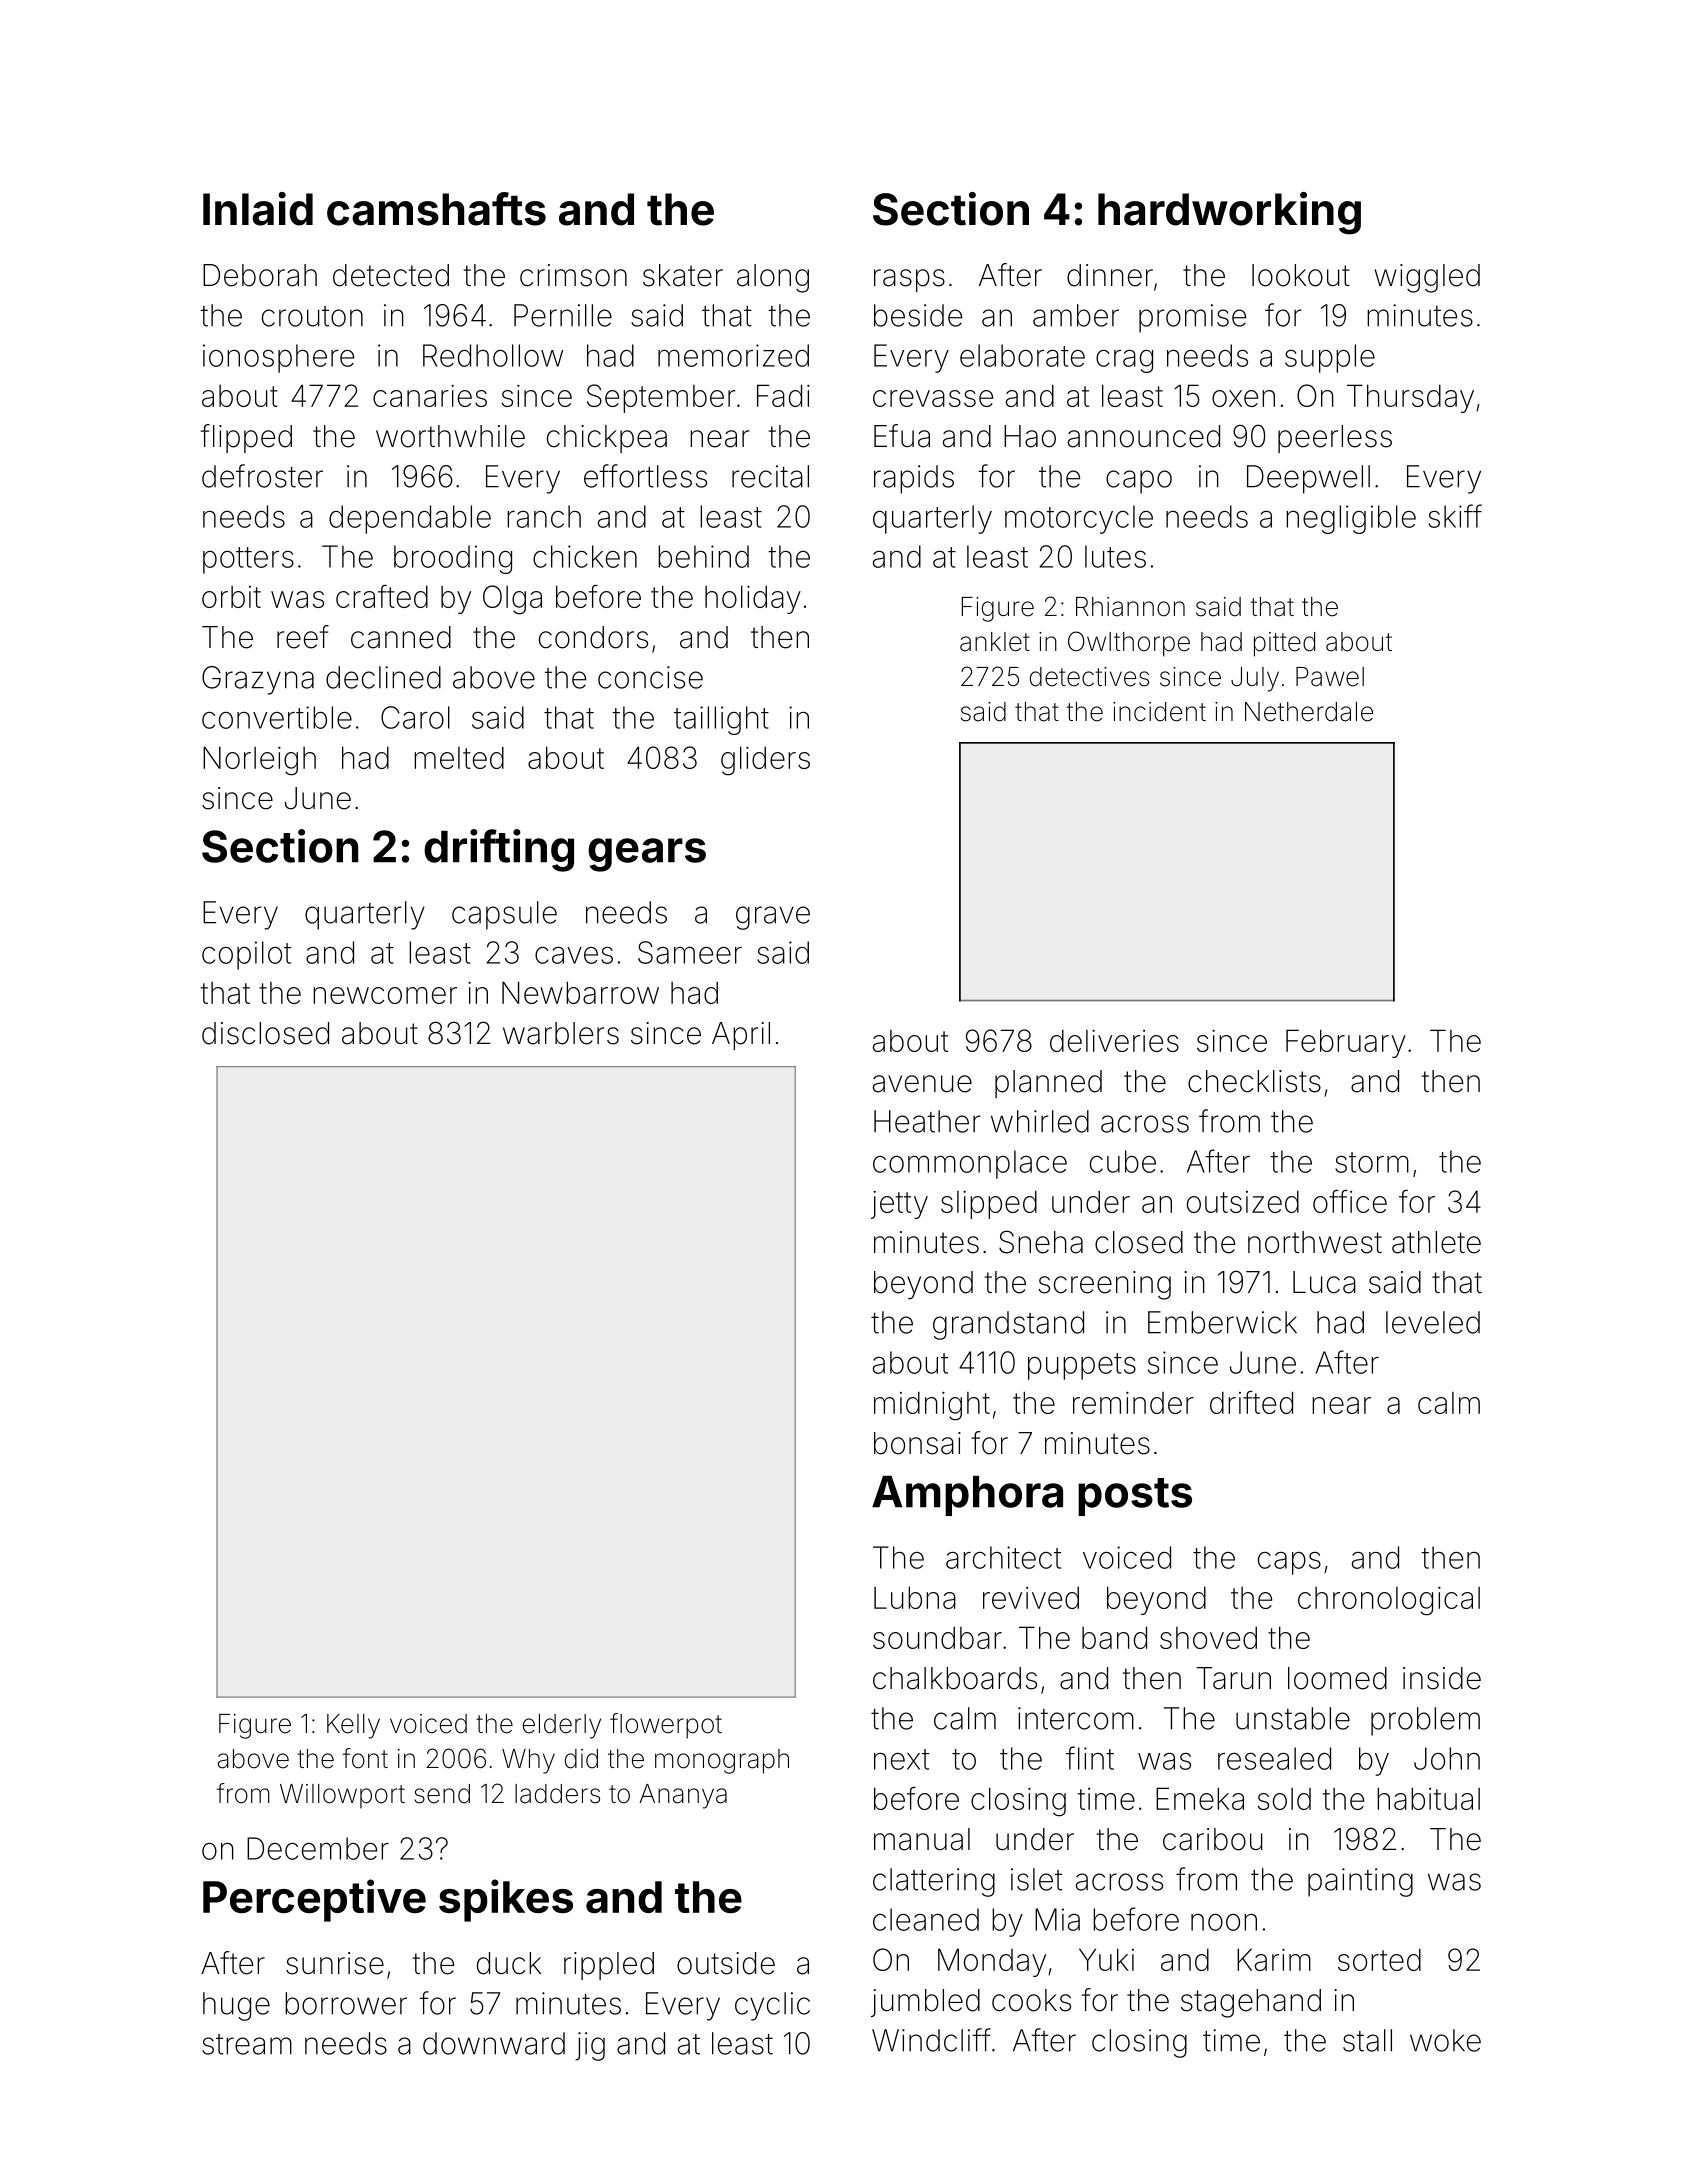 Image resolution: width=1683 pixels, height=2178 pixels. I want to click on Kelly, so click(353, 1726).
